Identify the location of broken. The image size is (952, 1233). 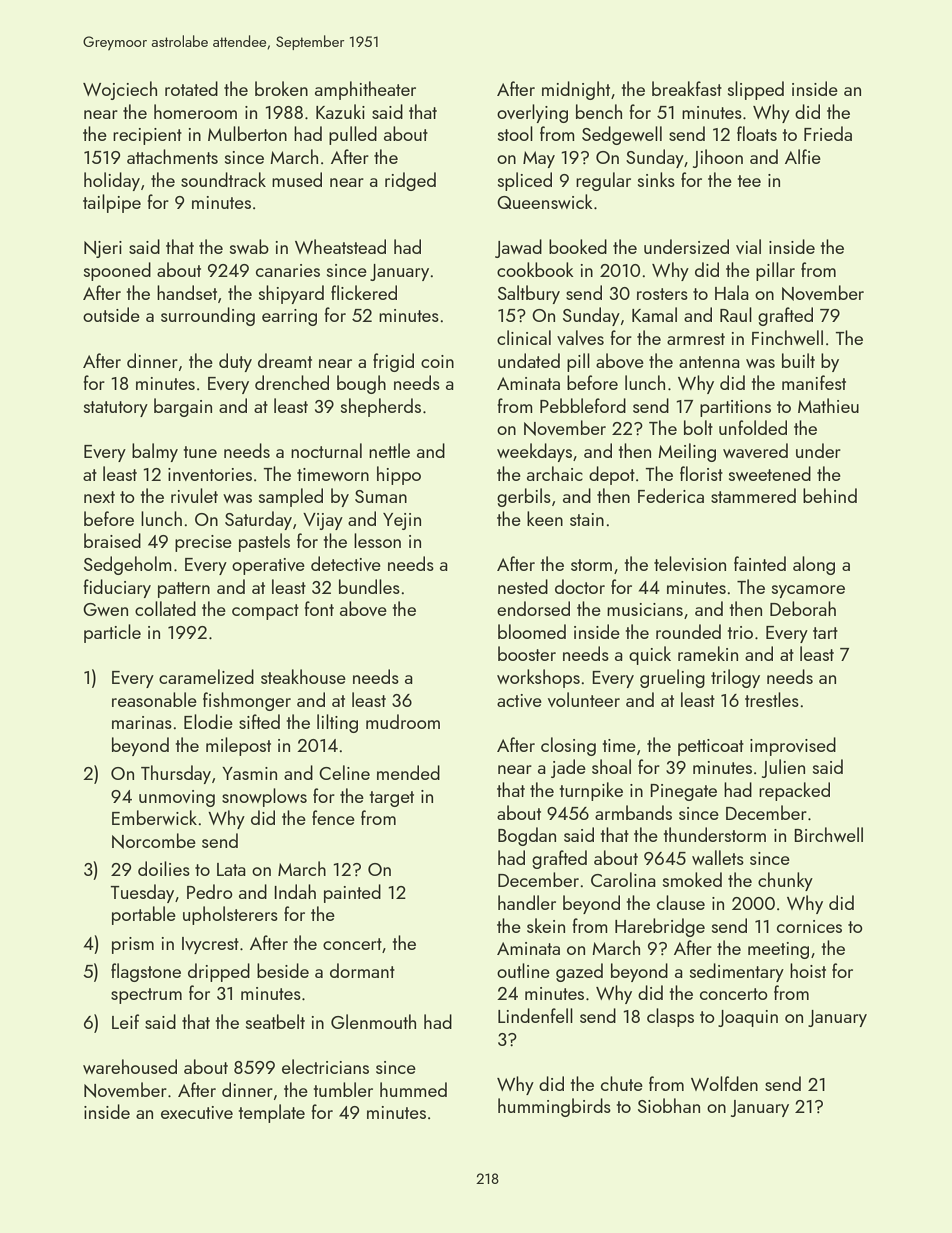
(281, 88).
